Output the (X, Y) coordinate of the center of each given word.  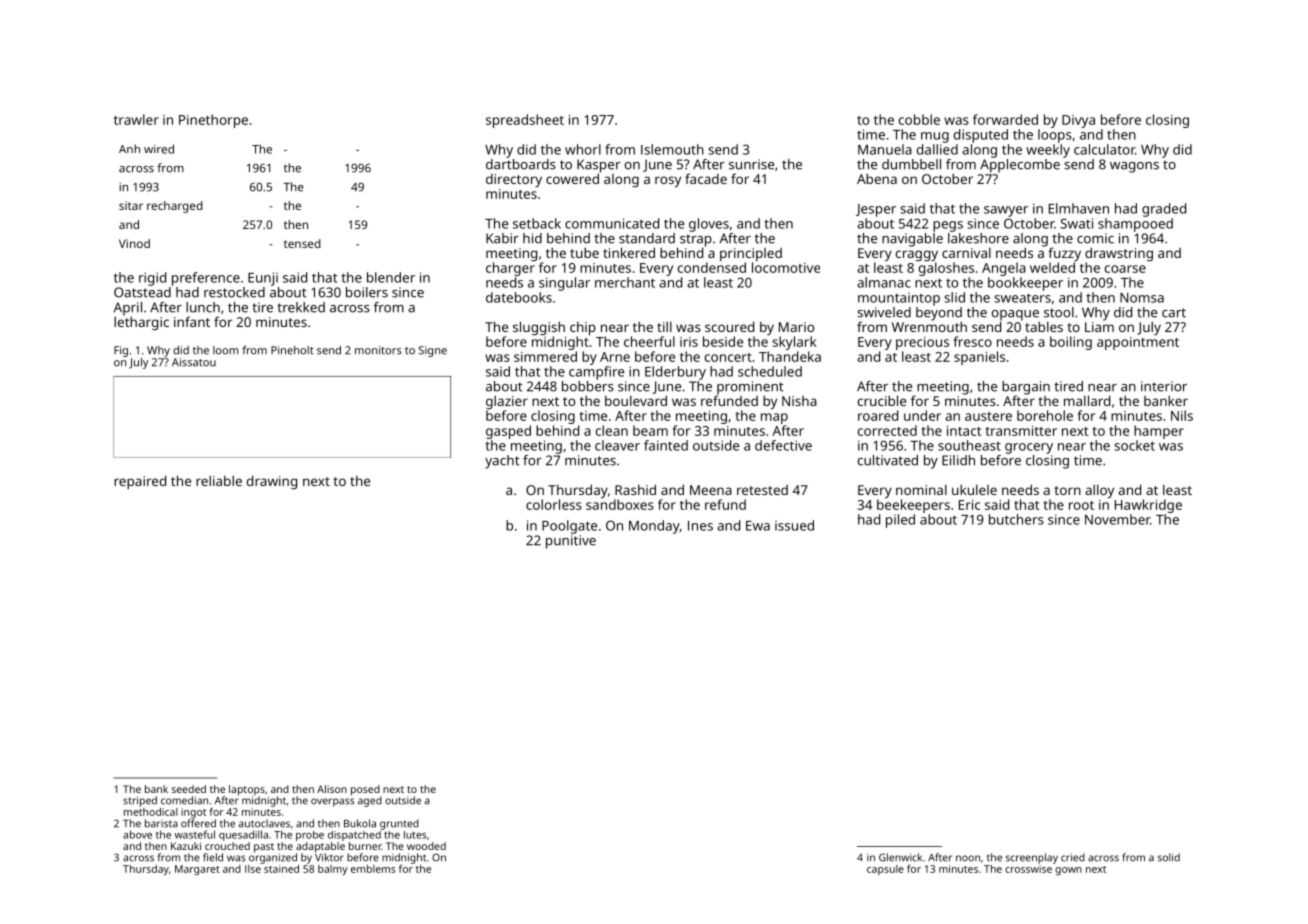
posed (365, 790)
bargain (1026, 388)
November (1117, 519)
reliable (219, 480)
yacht (502, 462)
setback (537, 223)
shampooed (1135, 225)
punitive (571, 542)
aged (370, 801)
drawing (272, 482)
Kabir (502, 238)
